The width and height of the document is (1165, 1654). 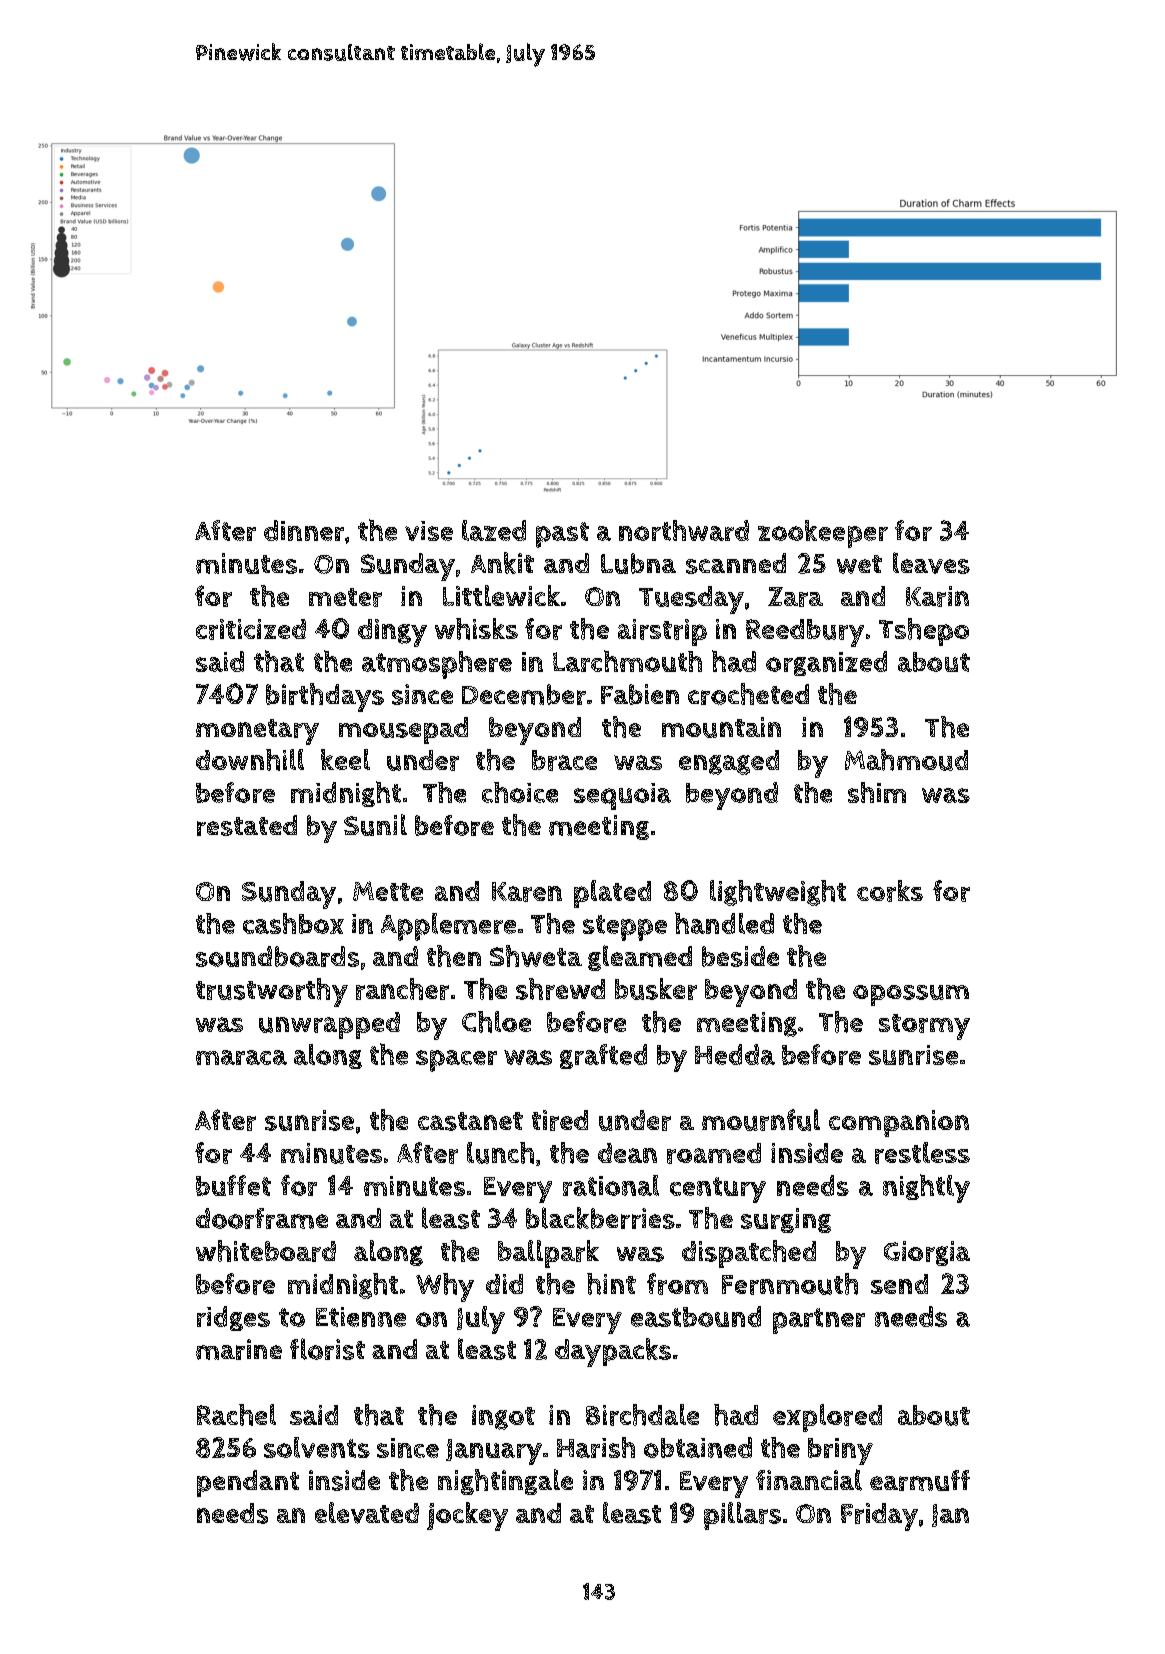 I want to click on Hedda, so click(x=735, y=1054).
